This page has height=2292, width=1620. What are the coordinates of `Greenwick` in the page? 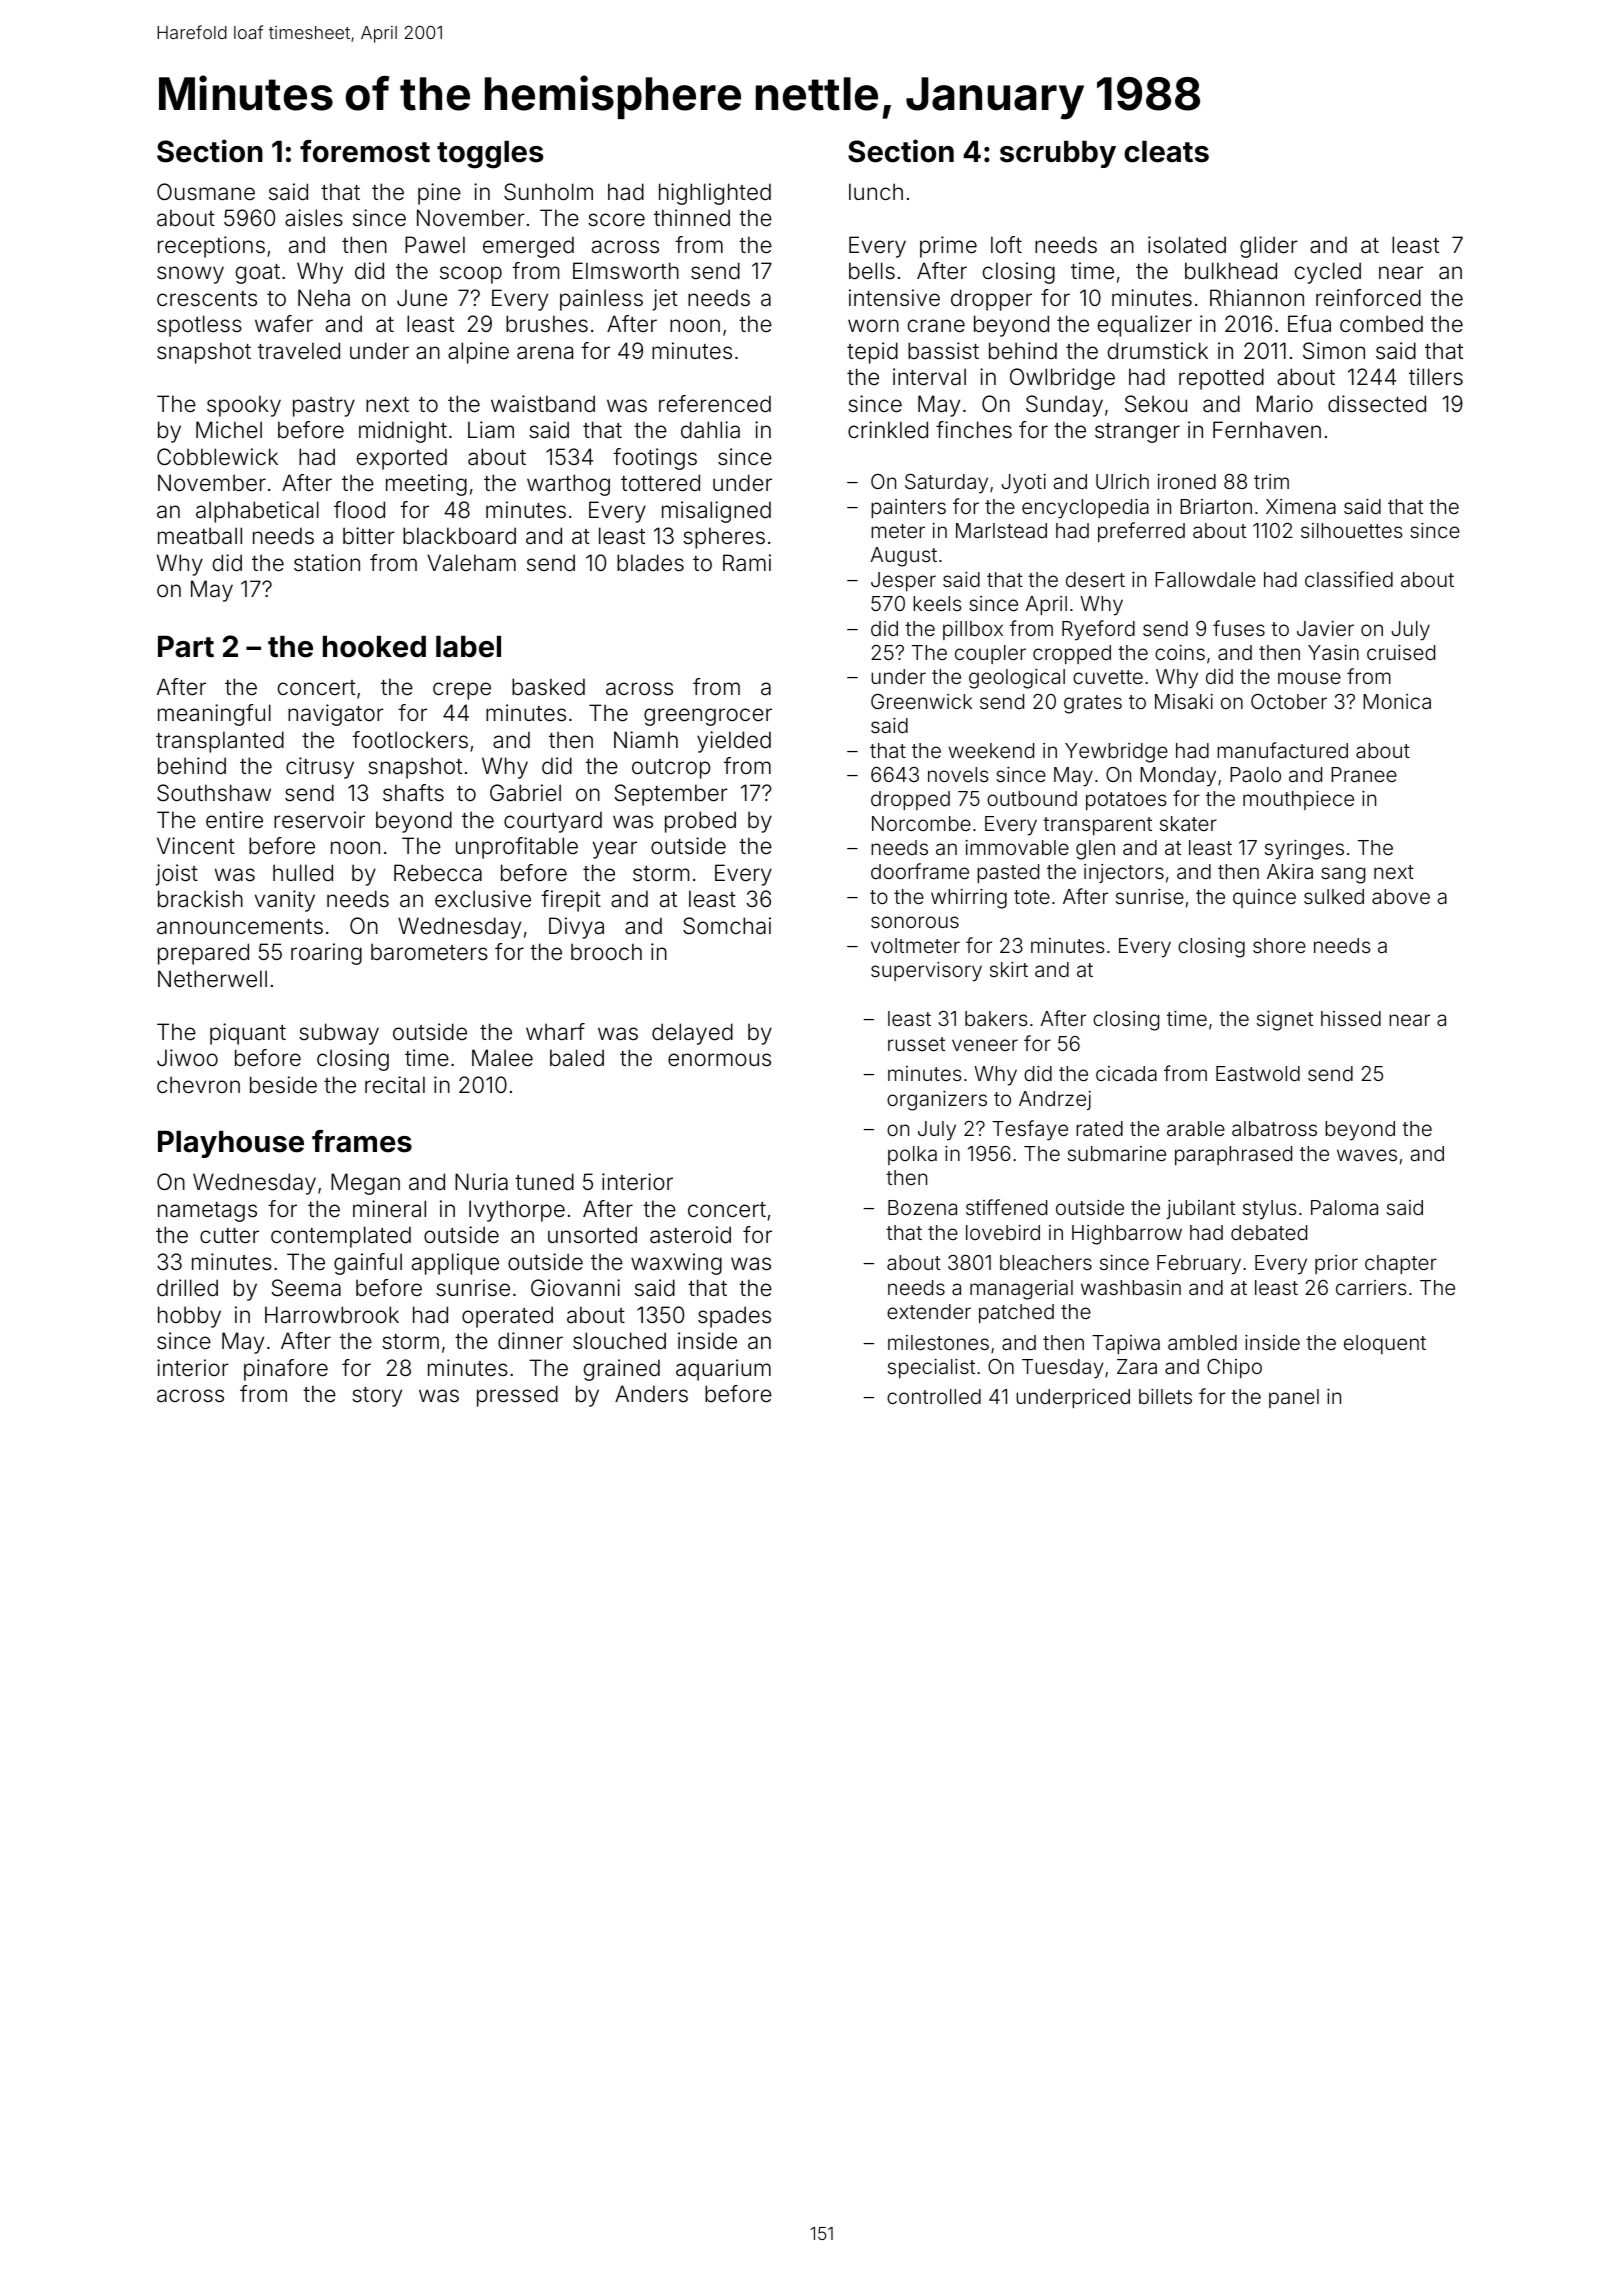 It's located at (921, 701).
